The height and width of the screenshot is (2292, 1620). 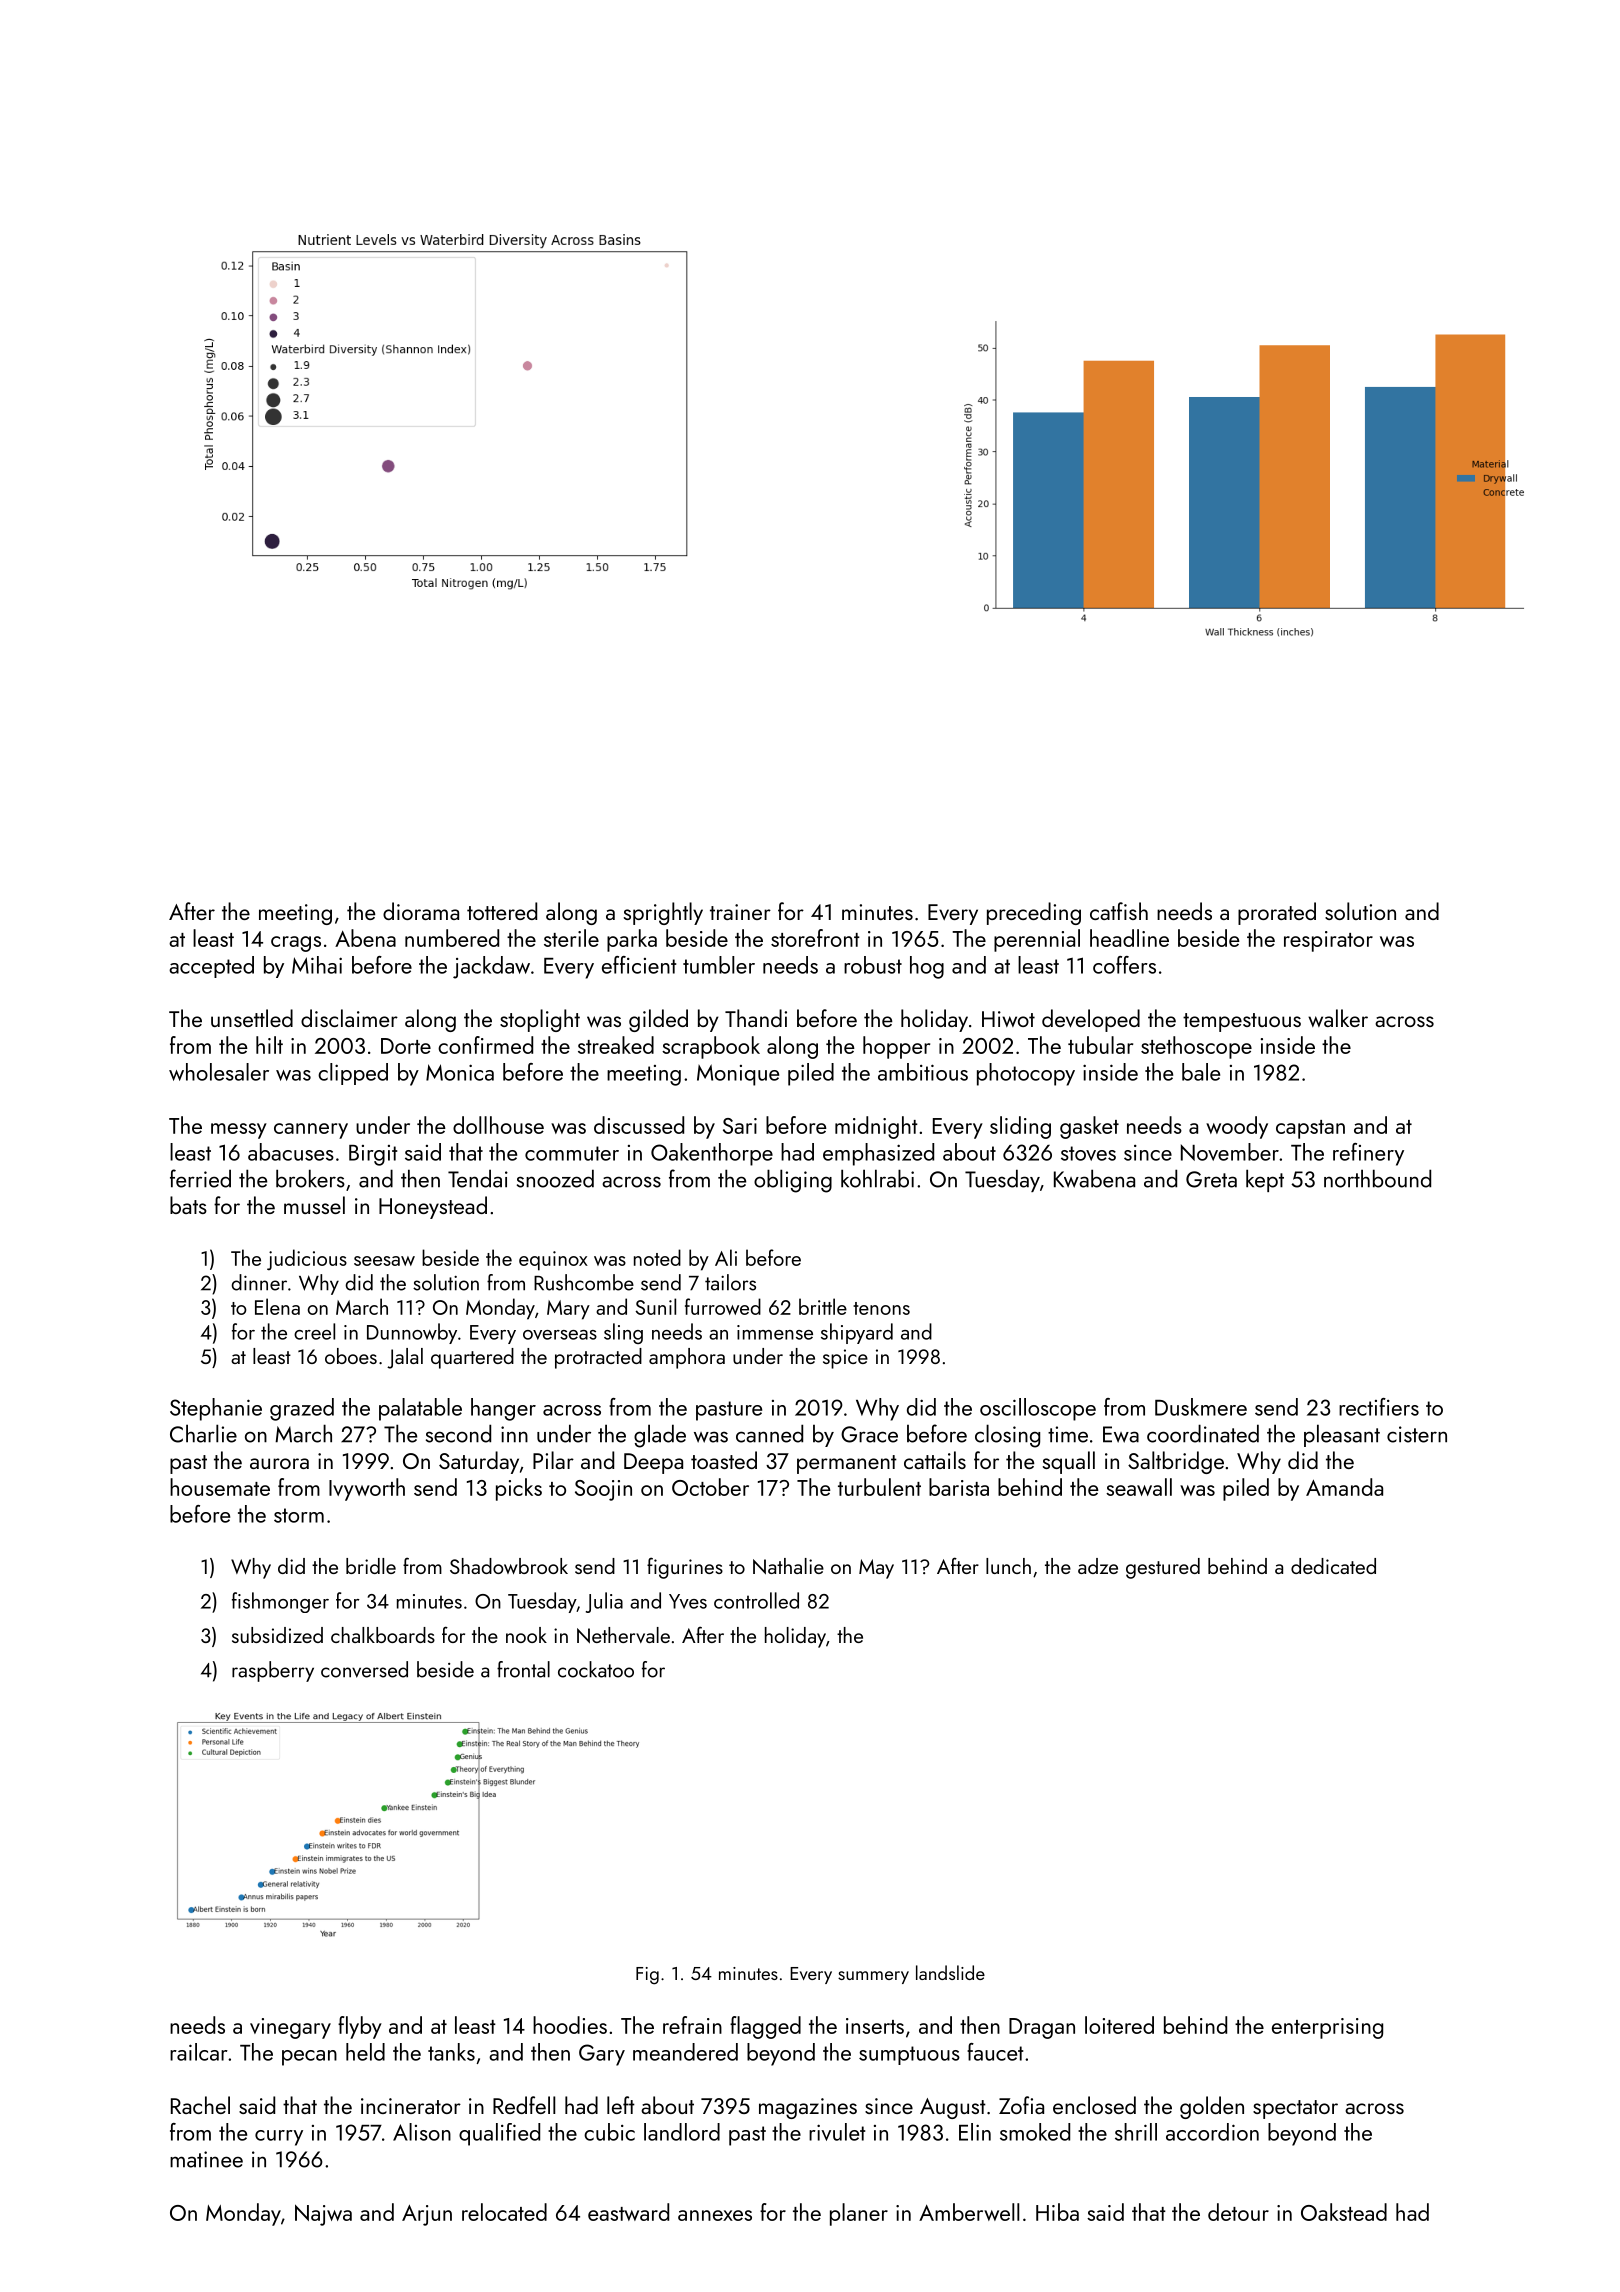 What do you see at coordinates (317, 965) in the screenshot?
I see `Mihai` at bounding box center [317, 965].
